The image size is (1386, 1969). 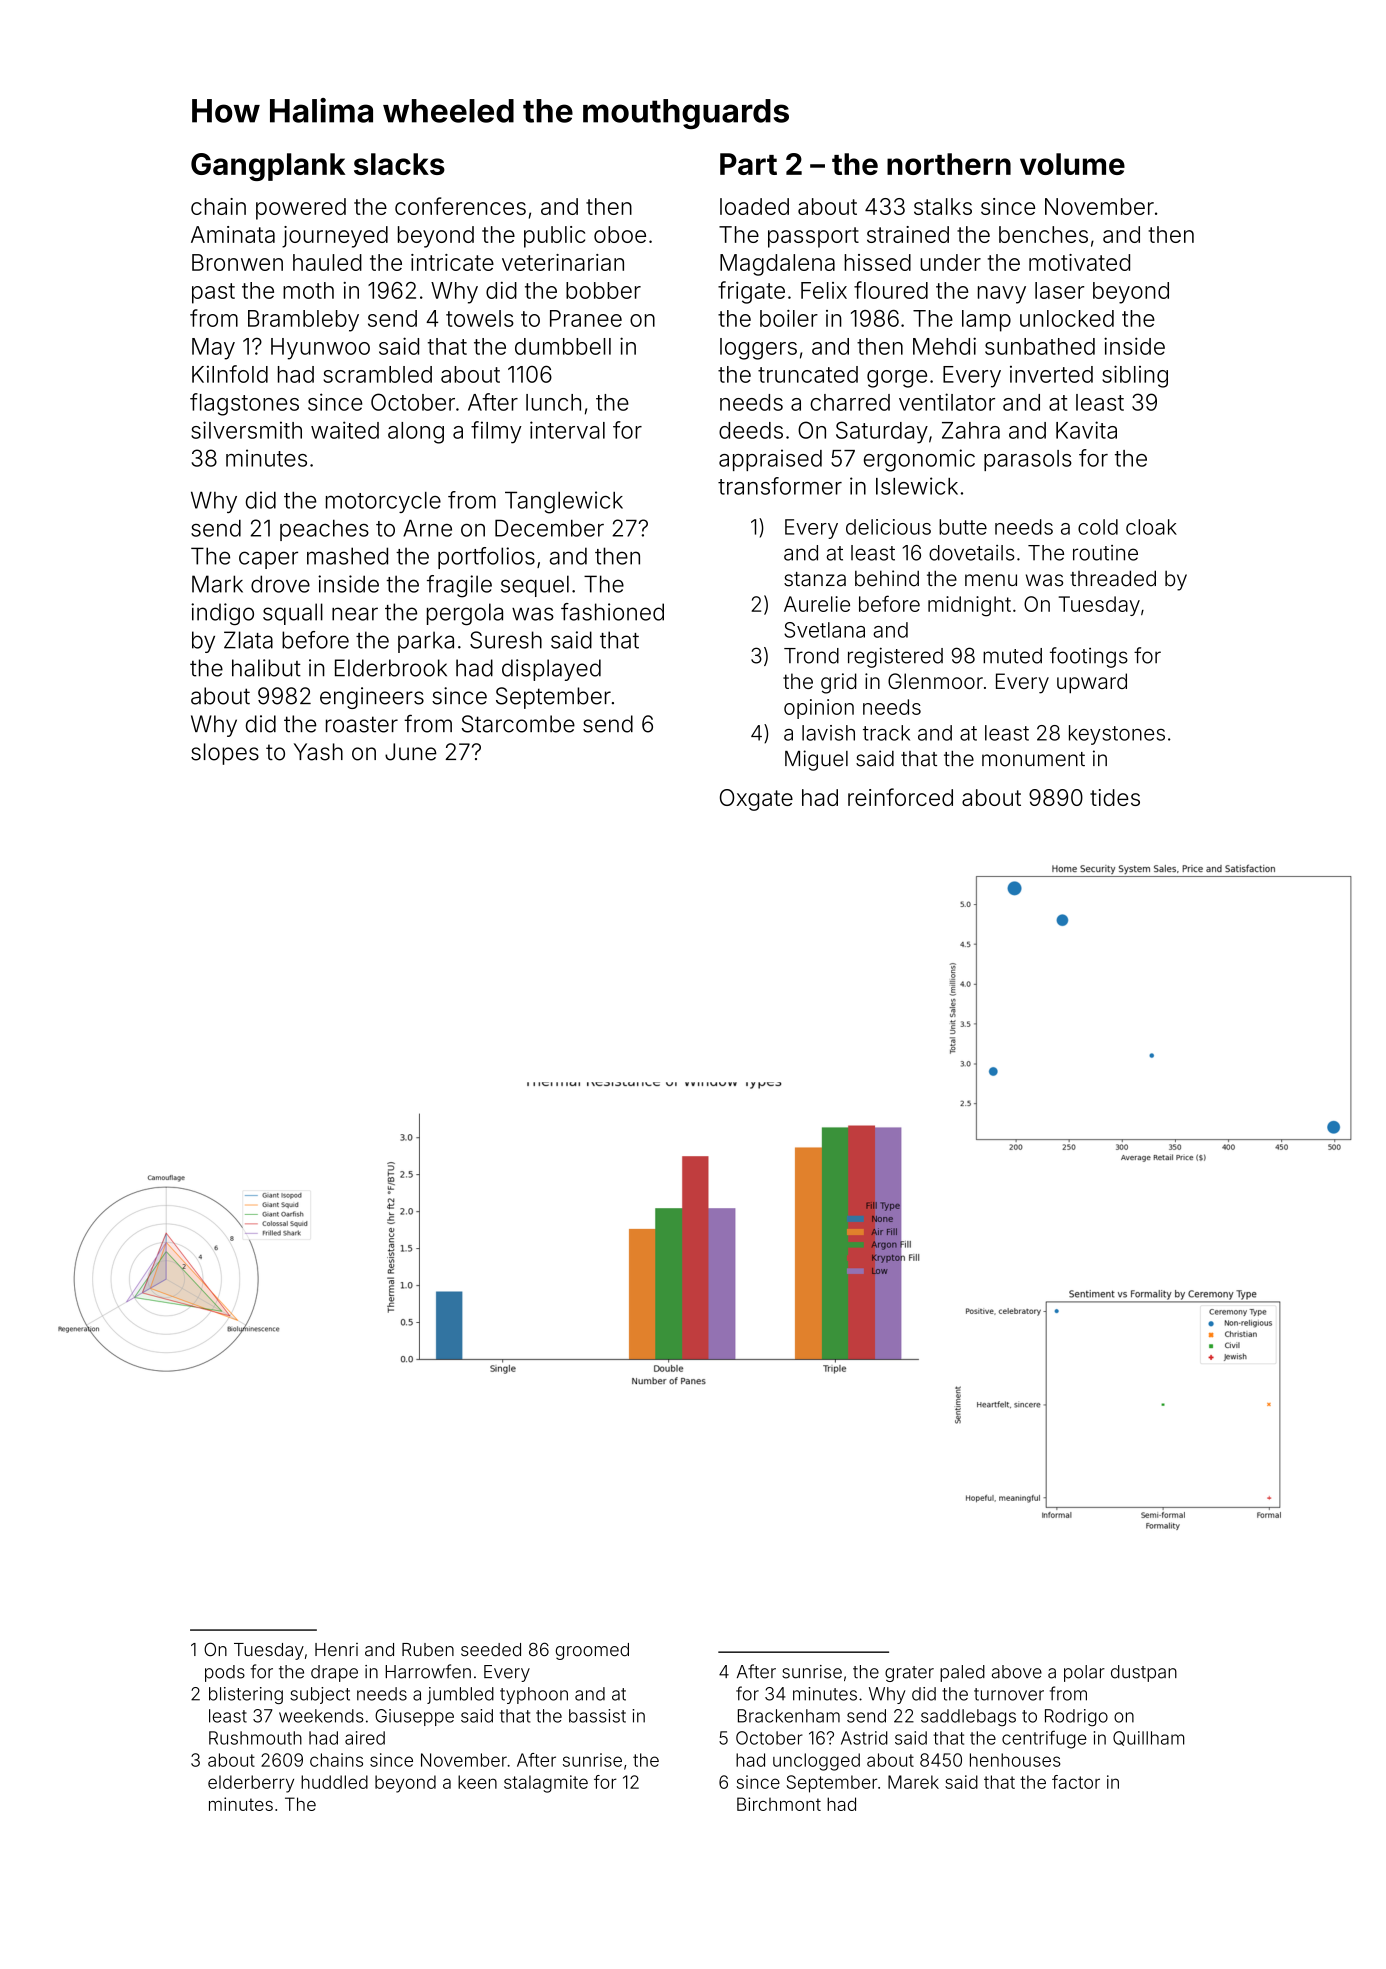 What do you see at coordinates (1012, 656) in the image?
I see `muted` at bounding box center [1012, 656].
